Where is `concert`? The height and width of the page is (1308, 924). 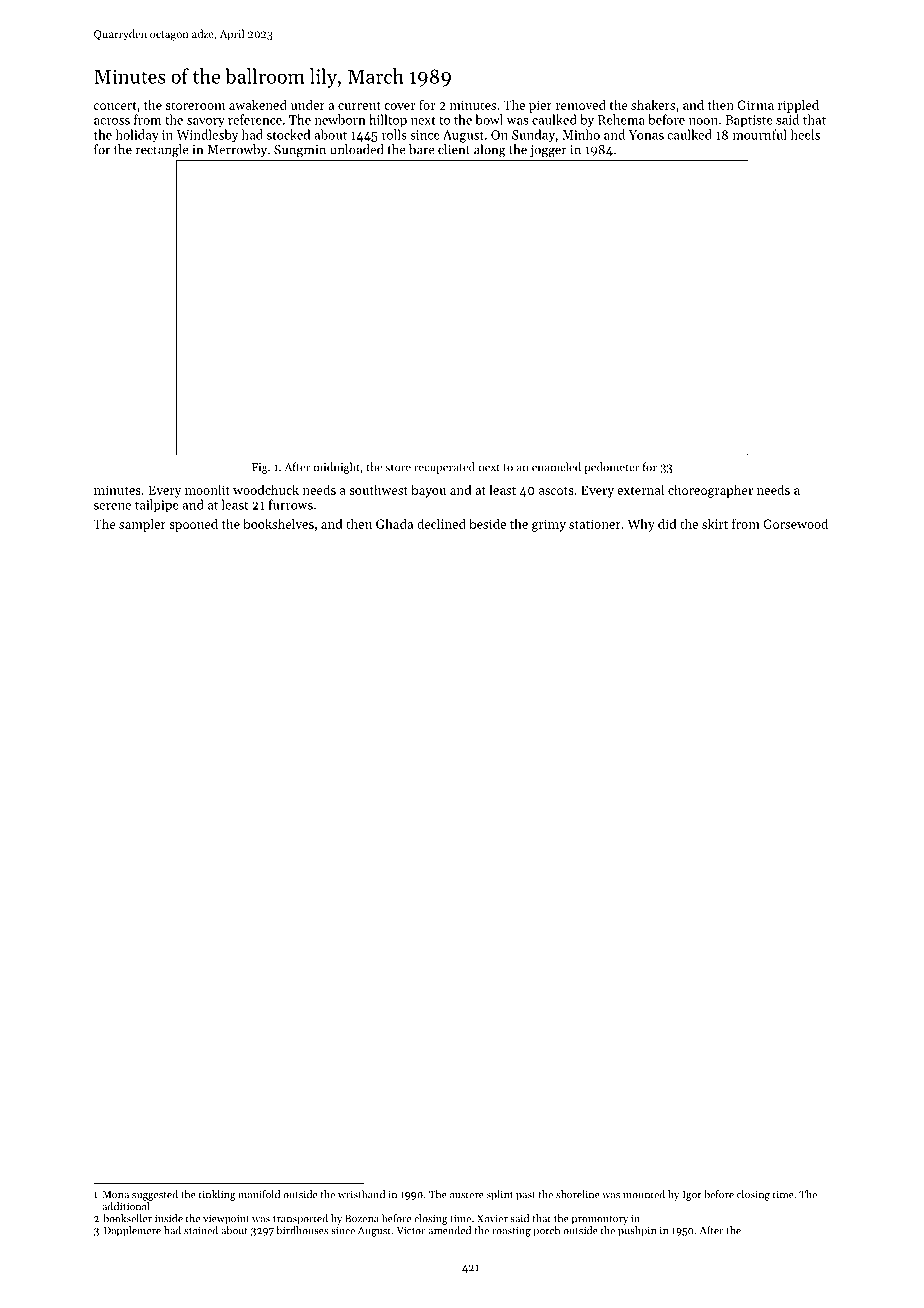
concert is located at coordinates (115, 105).
